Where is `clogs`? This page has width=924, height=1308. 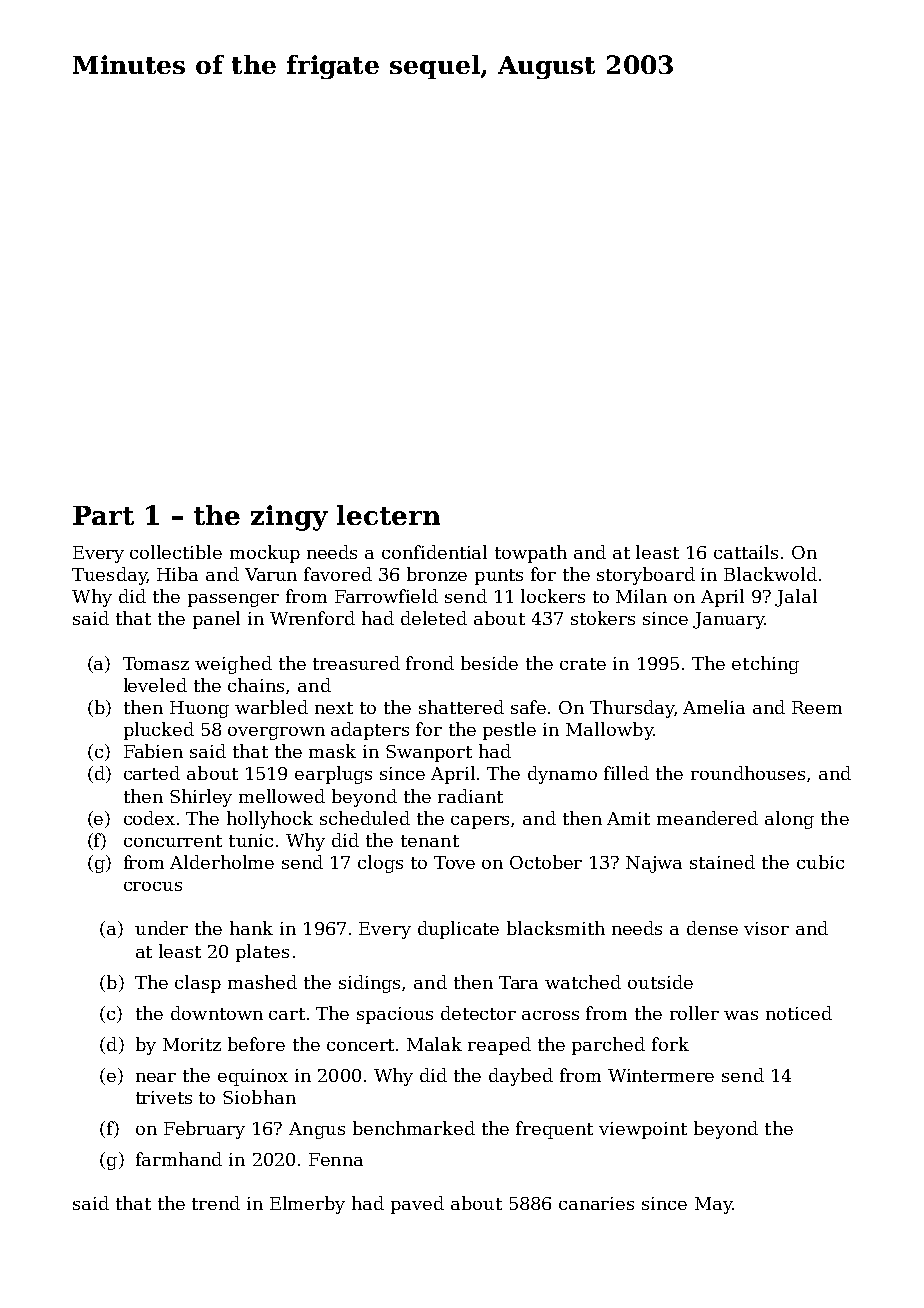 clogs is located at coordinates (380, 864).
